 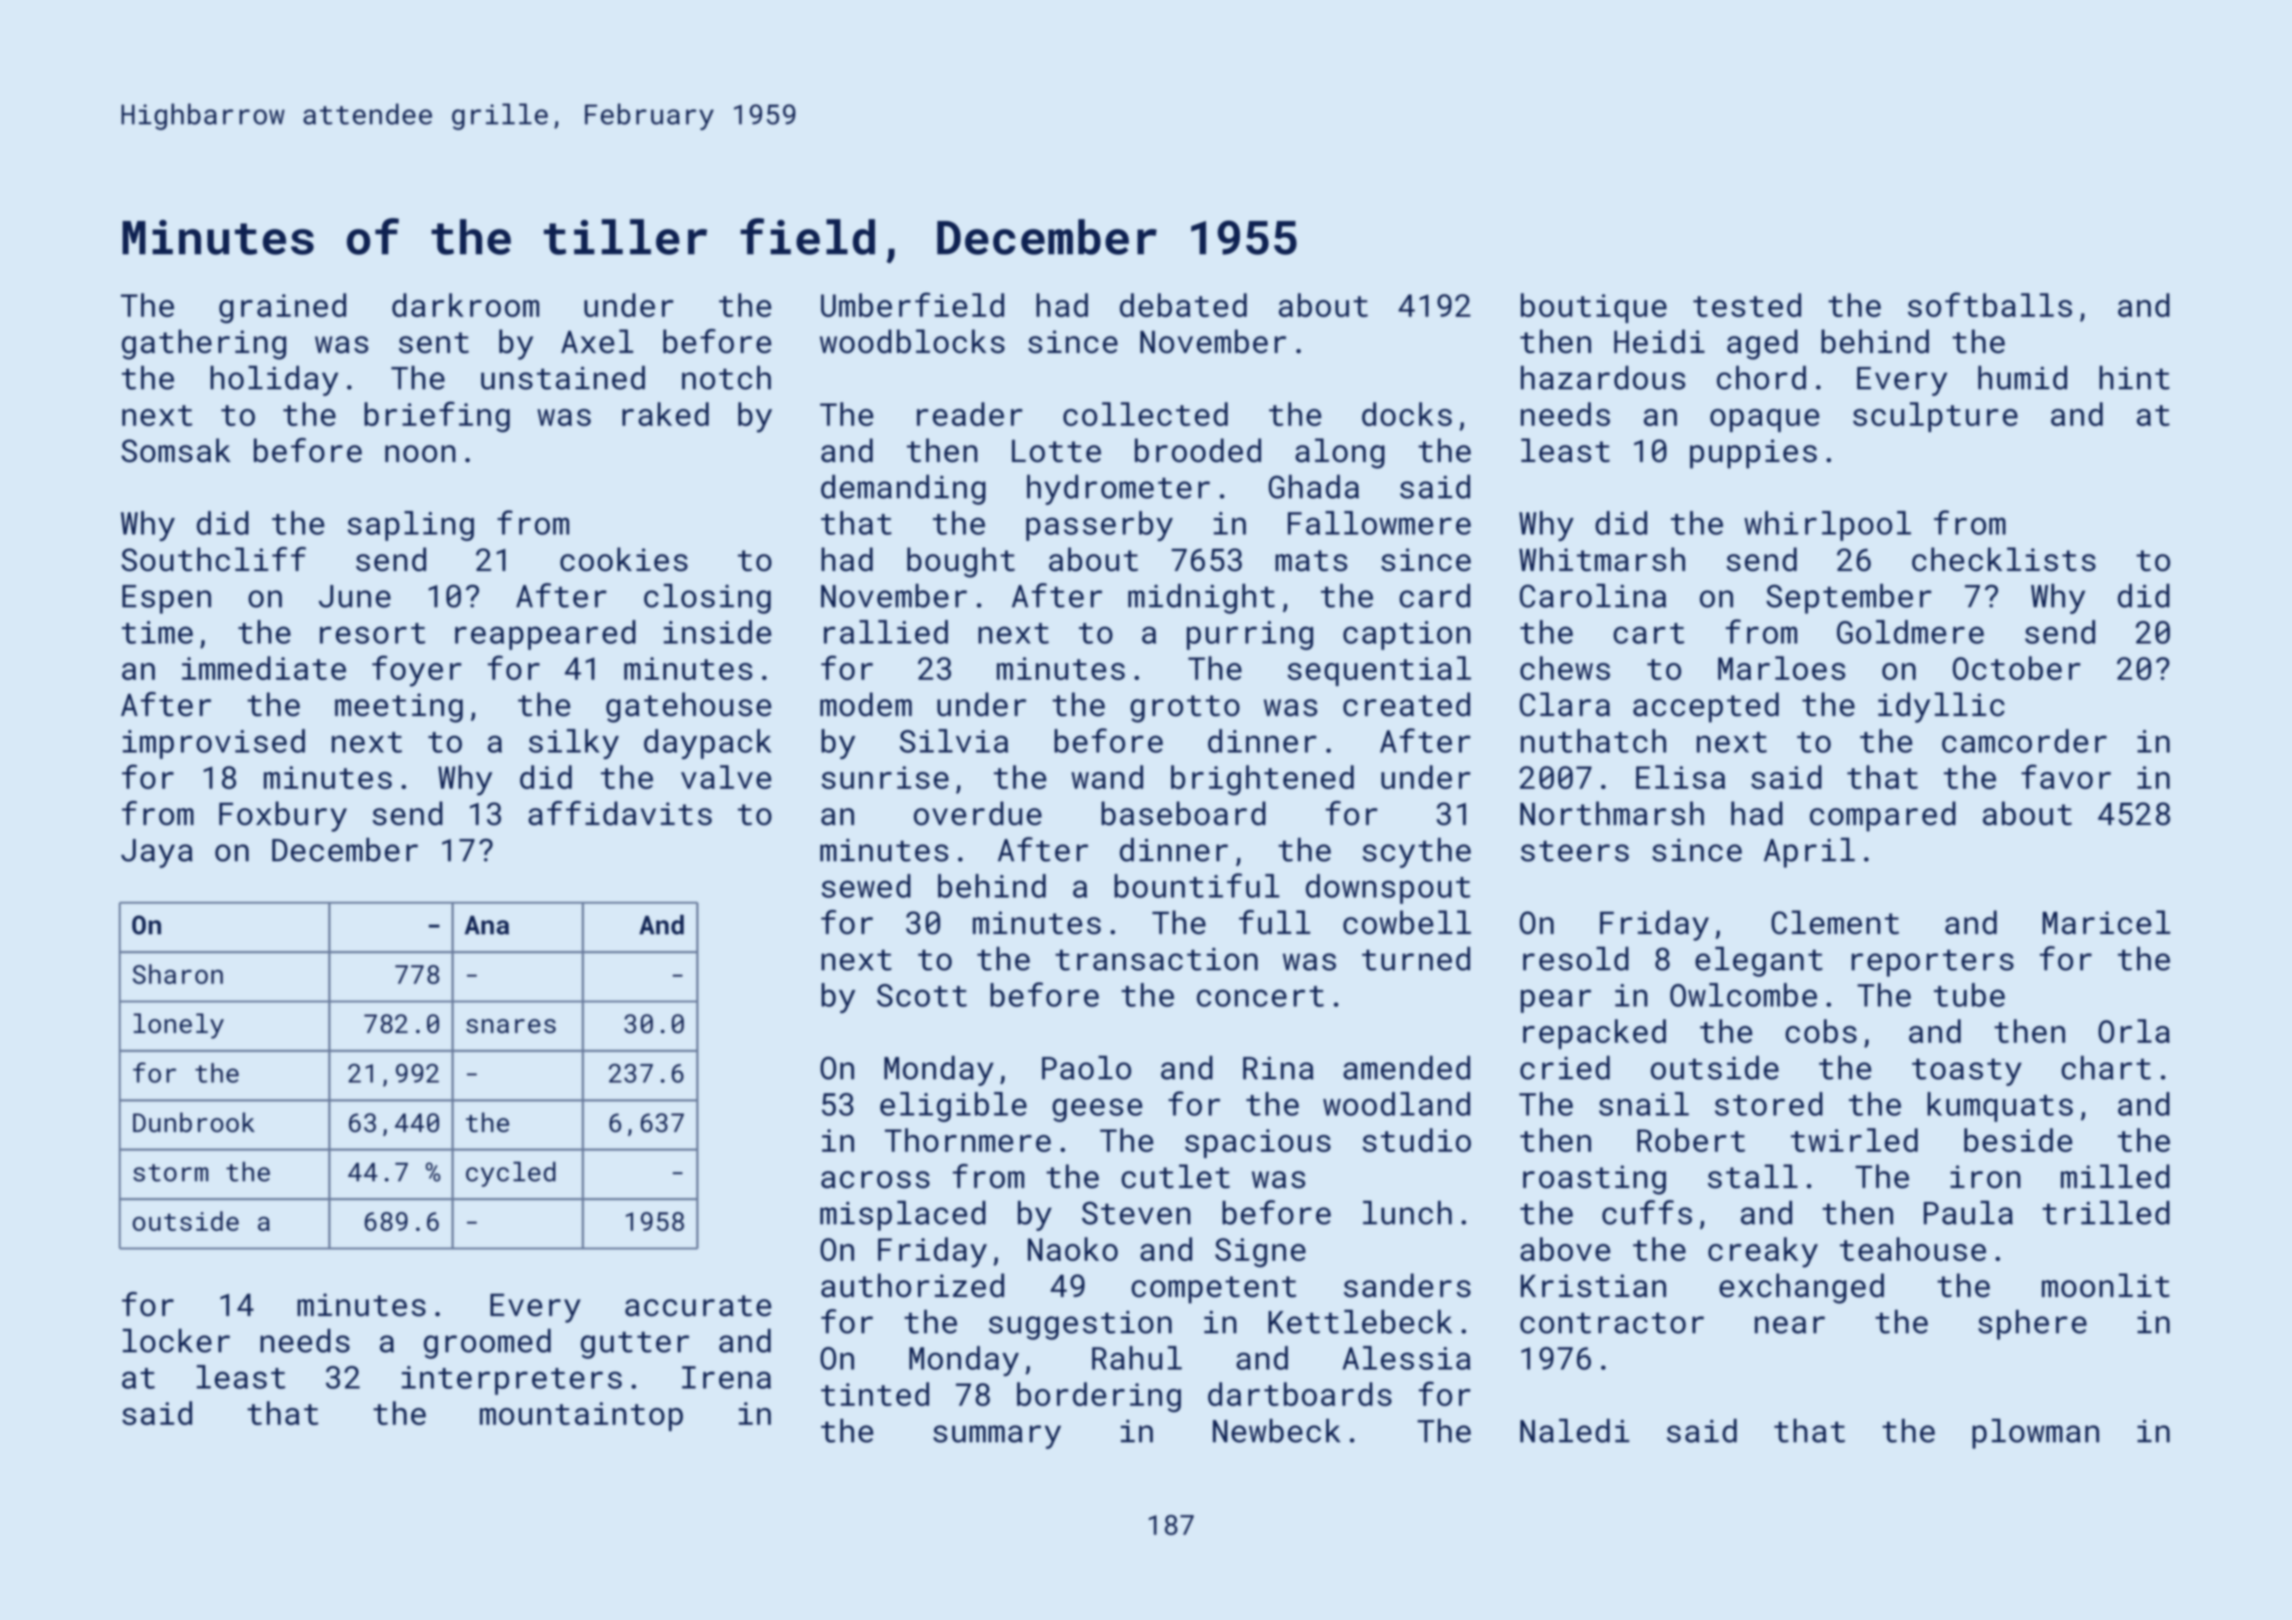 I want to click on misplaced, so click(x=903, y=1215).
